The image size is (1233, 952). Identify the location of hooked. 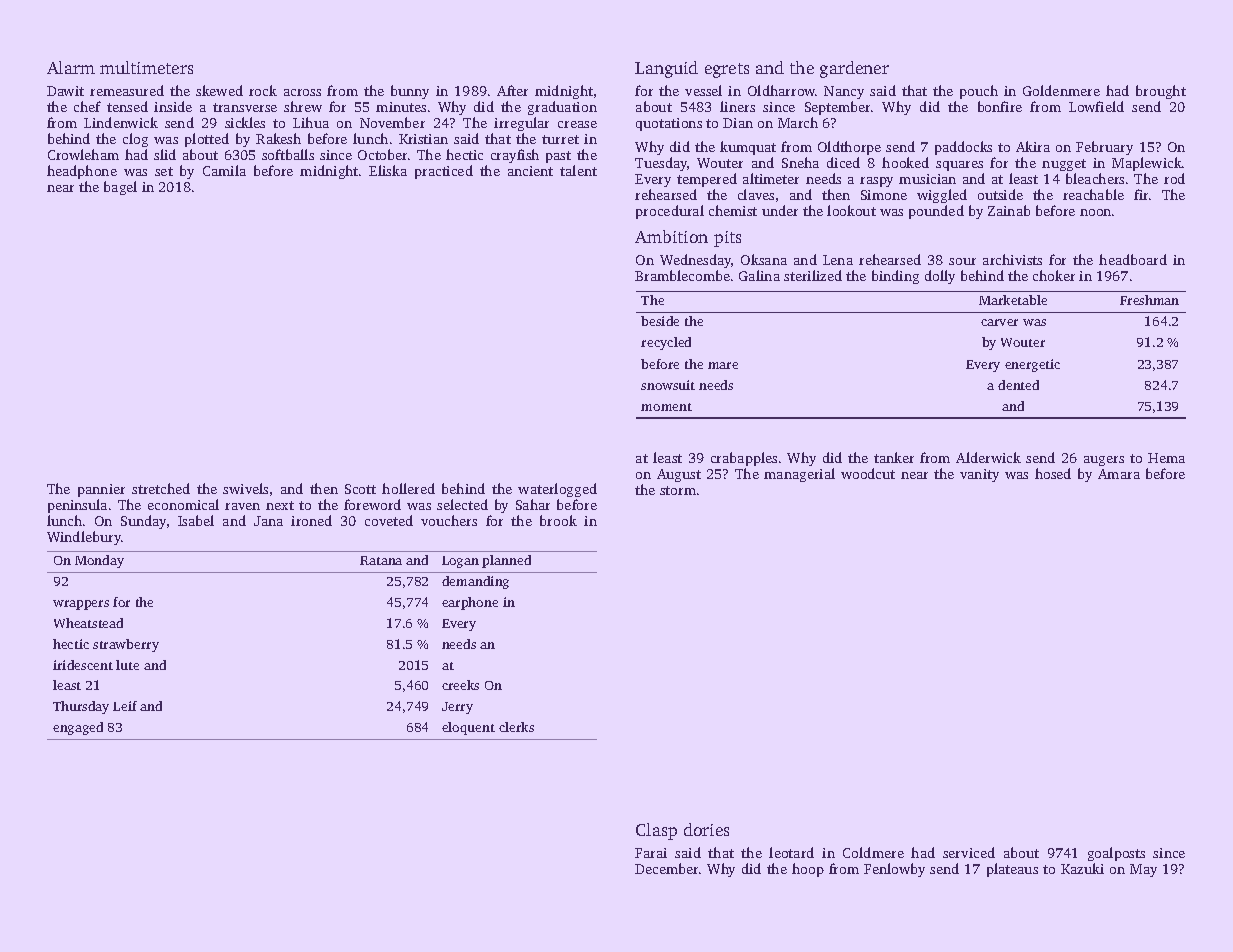
(905, 162).
